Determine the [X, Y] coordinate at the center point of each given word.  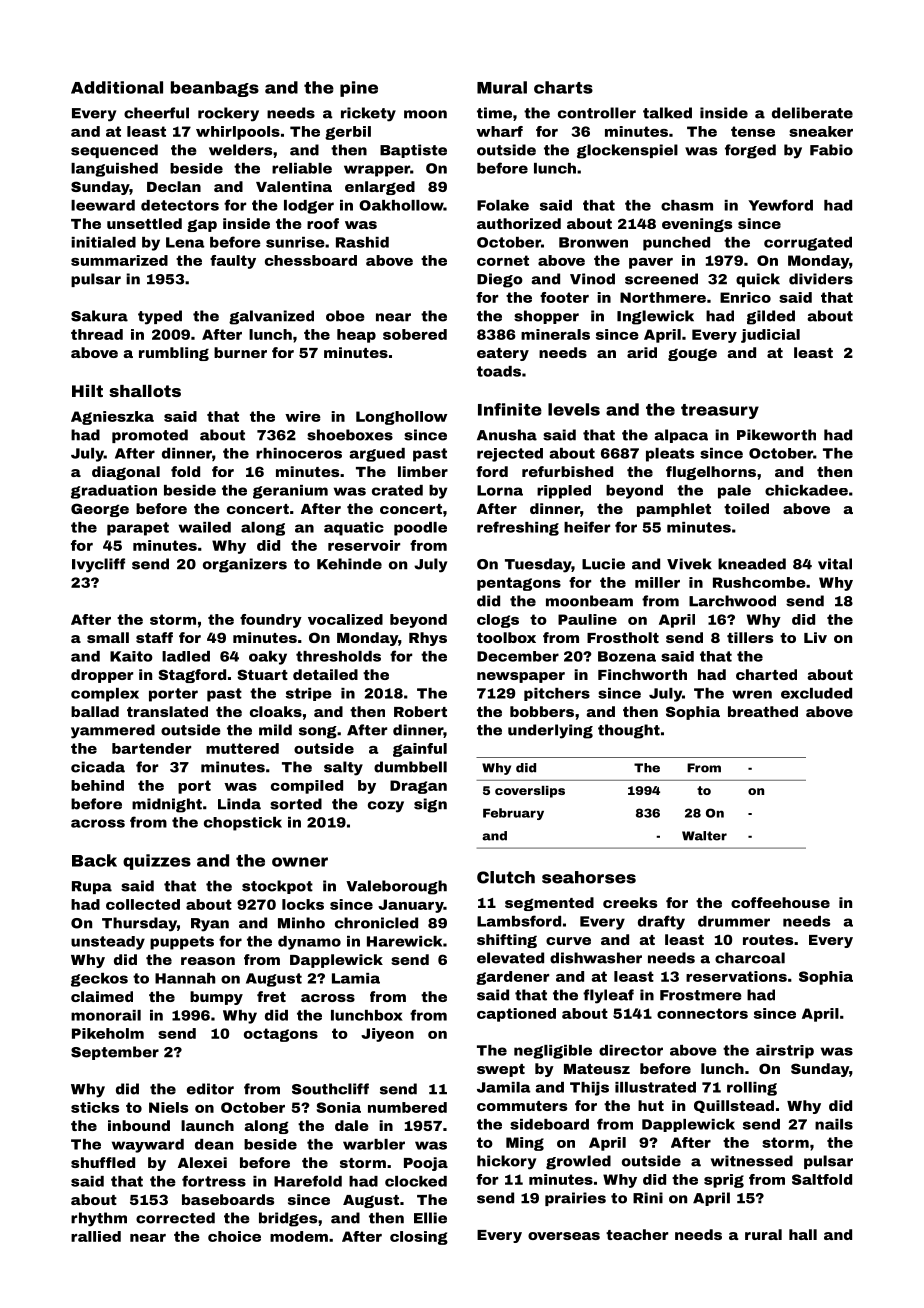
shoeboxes [350, 435]
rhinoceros [299, 453]
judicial [770, 336]
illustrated [655, 1087]
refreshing [518, 528]
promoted [150, 436]
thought [629, 731]
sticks [95, 1107]
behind [97, 785]
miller [657, 582]
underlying [550, 731]
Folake [503, 205]
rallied [96, 1236]
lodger [309, 207]
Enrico [745, 297]
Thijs [589, 1089]
